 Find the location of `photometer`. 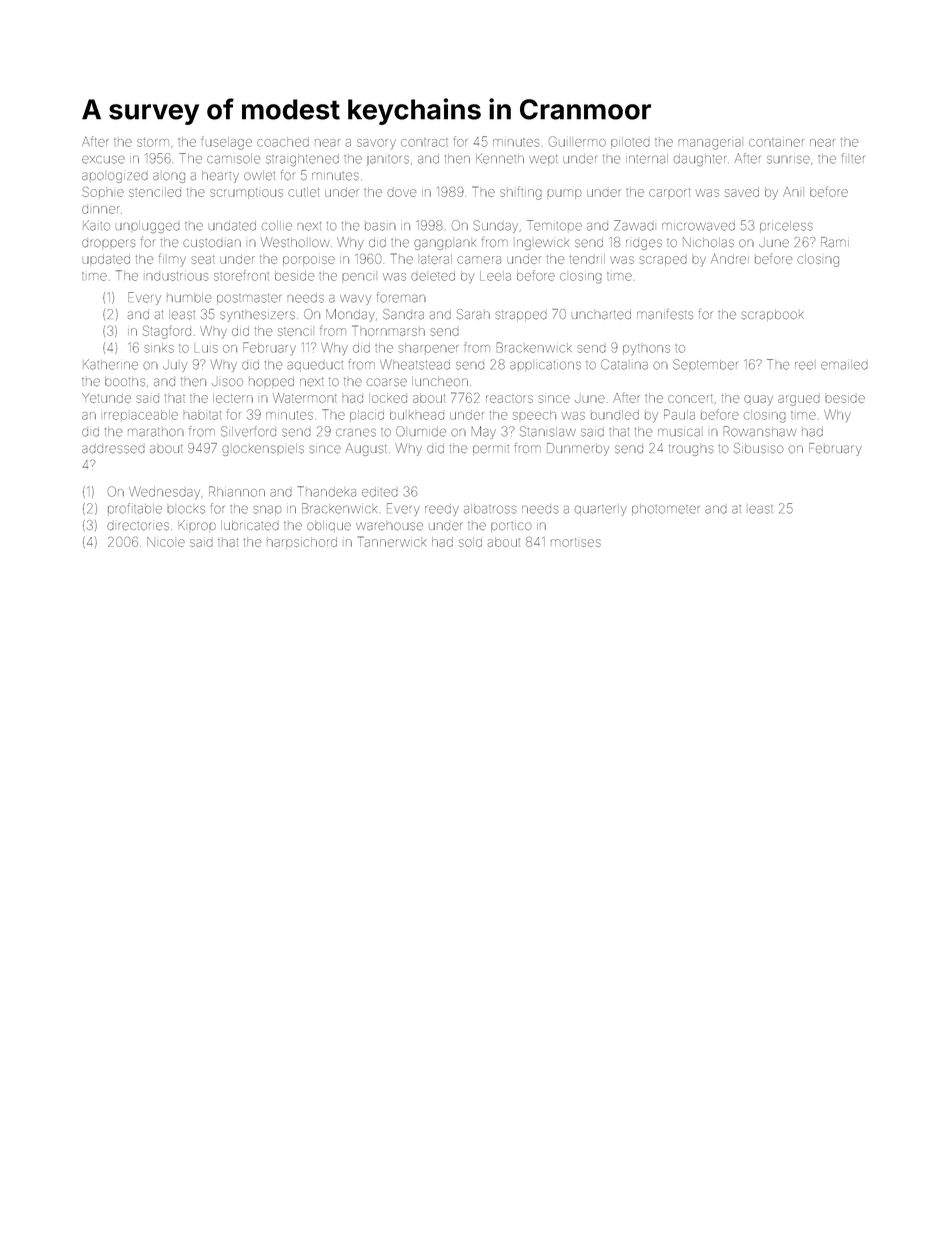

photometer is located at coordinates (665, 509).
